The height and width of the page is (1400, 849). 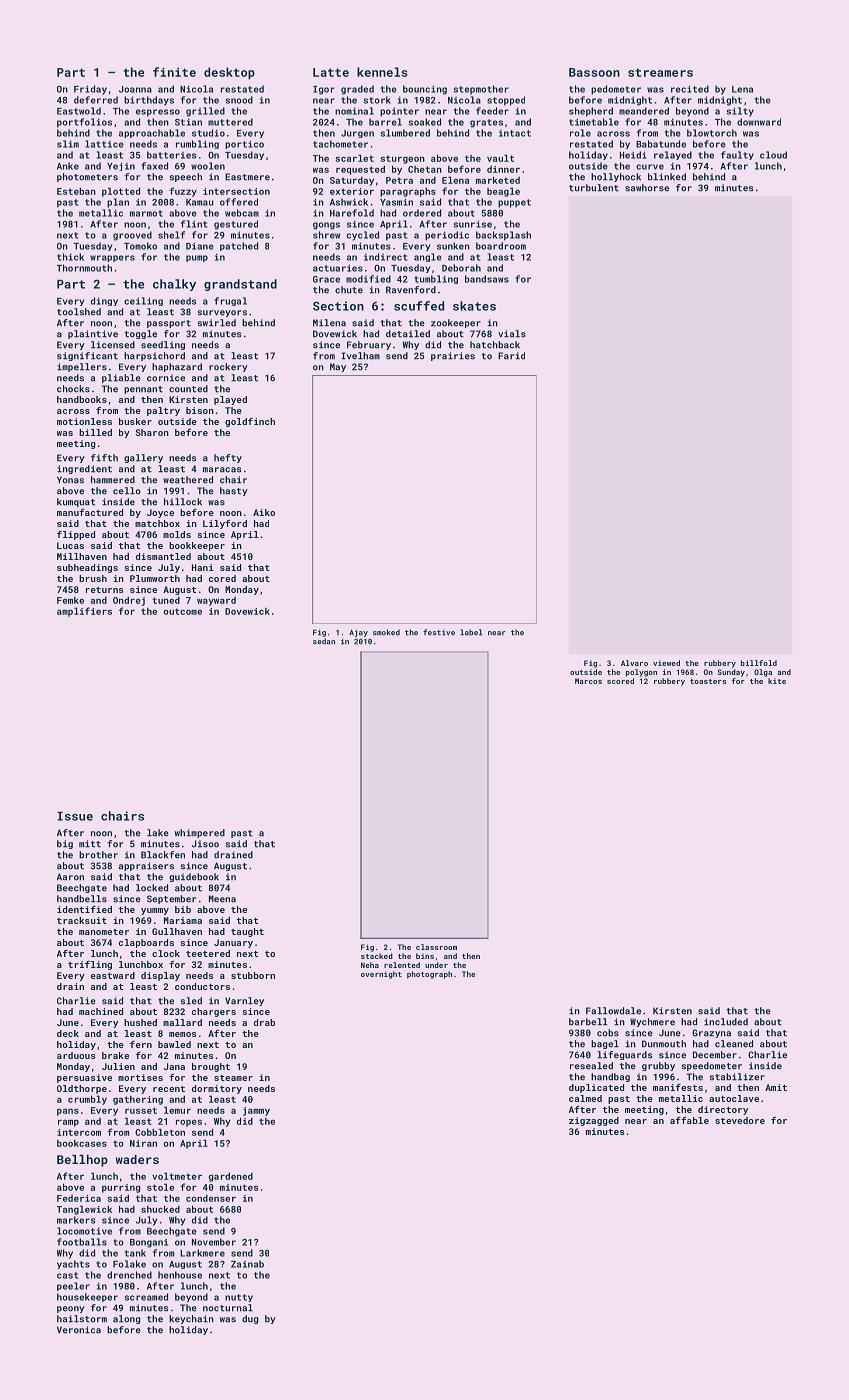 I want to click on seedling, so click(x=163, y=345).
